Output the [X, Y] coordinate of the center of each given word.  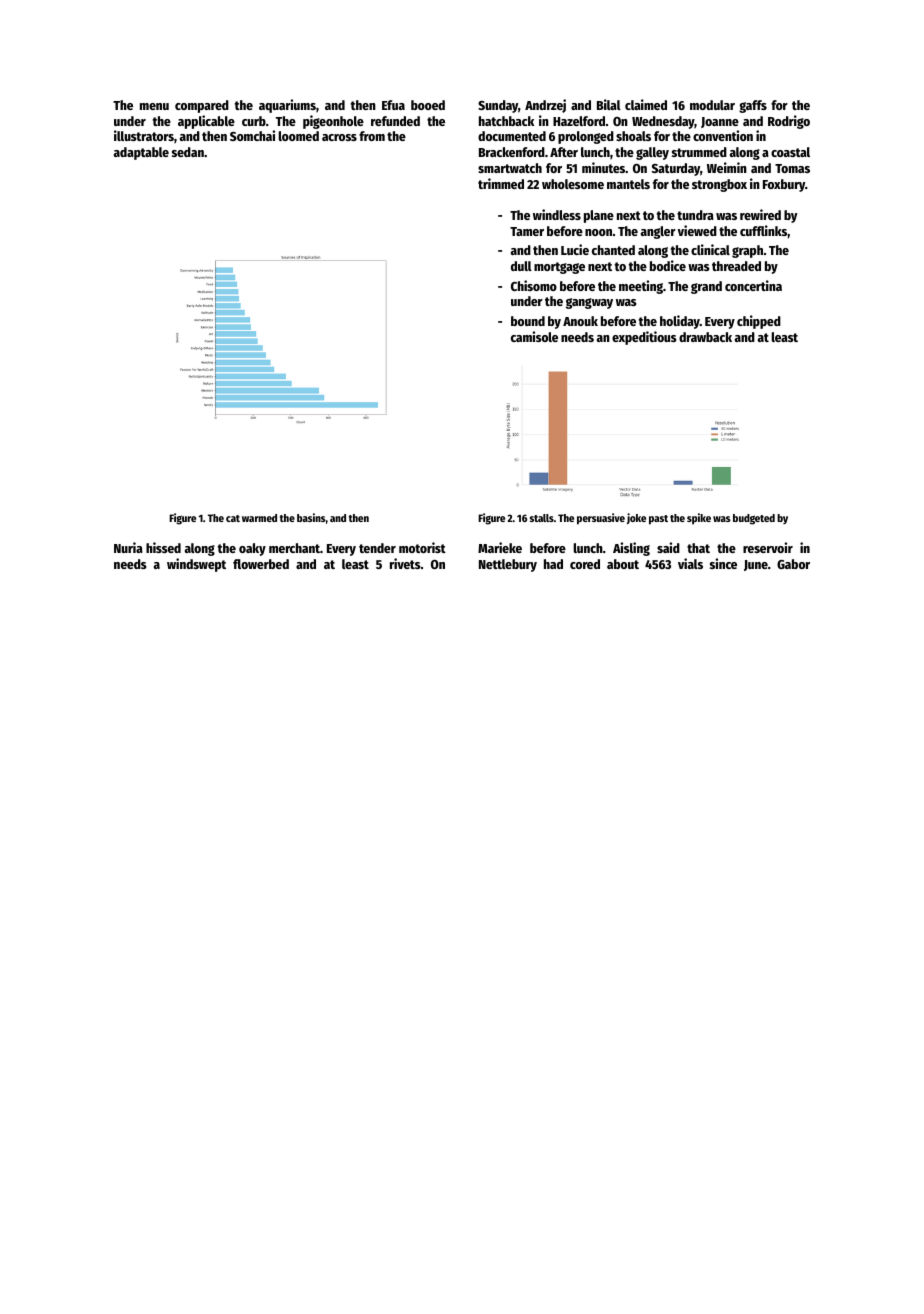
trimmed [501, 183]
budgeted [754, 519]
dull [521, 266]
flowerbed [261, 564]
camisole [534, 336]
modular [712, 105]
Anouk [580, 321]
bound [528, 321]
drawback [705, 337]
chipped [759, 322]
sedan [188, 152]
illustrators [144, 135]
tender [377, 548]
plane [599, 216]
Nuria [128, 547]
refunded [395, 121]
